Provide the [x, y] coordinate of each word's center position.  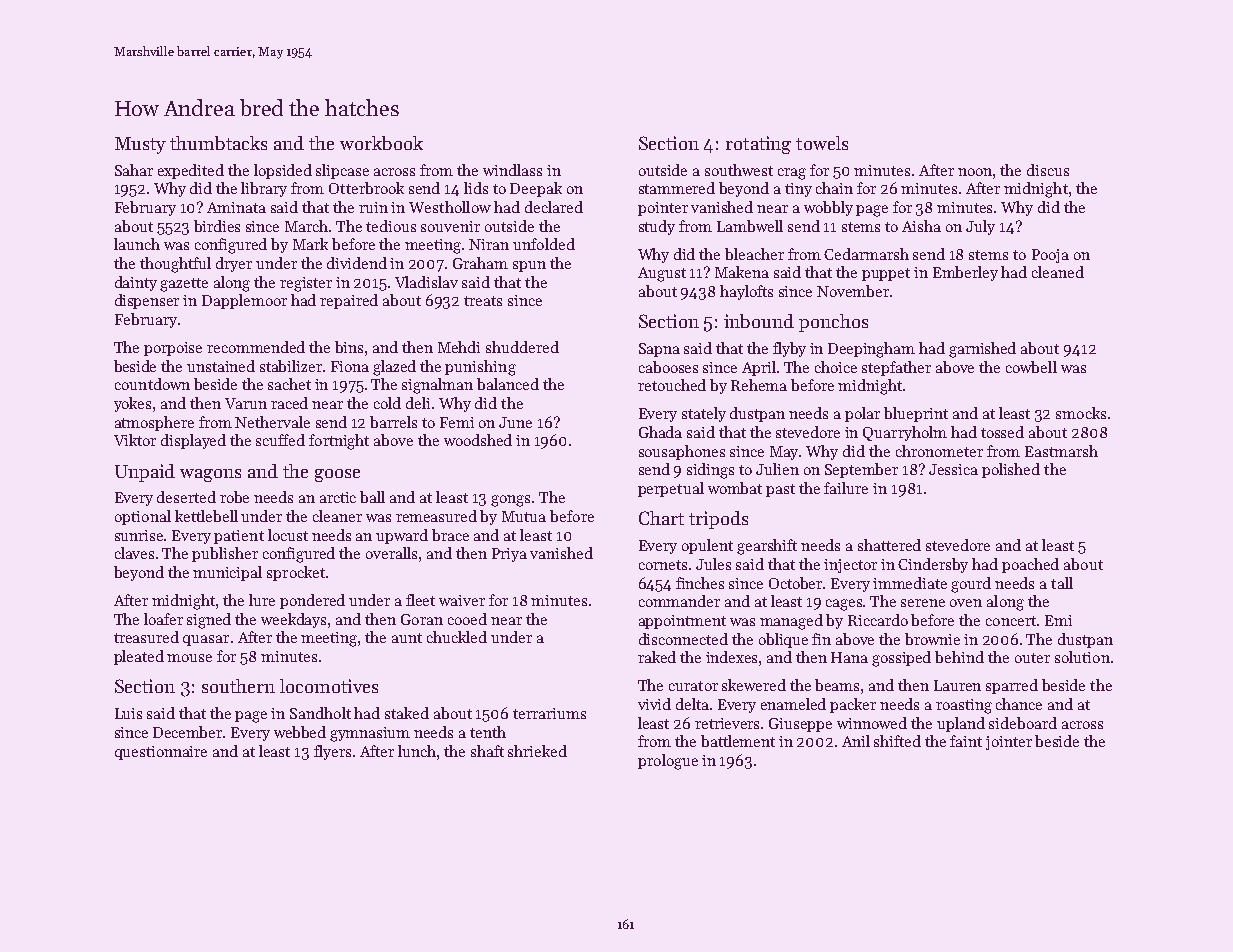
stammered [677, 188]
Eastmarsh [1061, 451]
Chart [661, 518]
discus [1048, 170]
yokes [132, 404]
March [307, 226]
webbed [300, 732]
